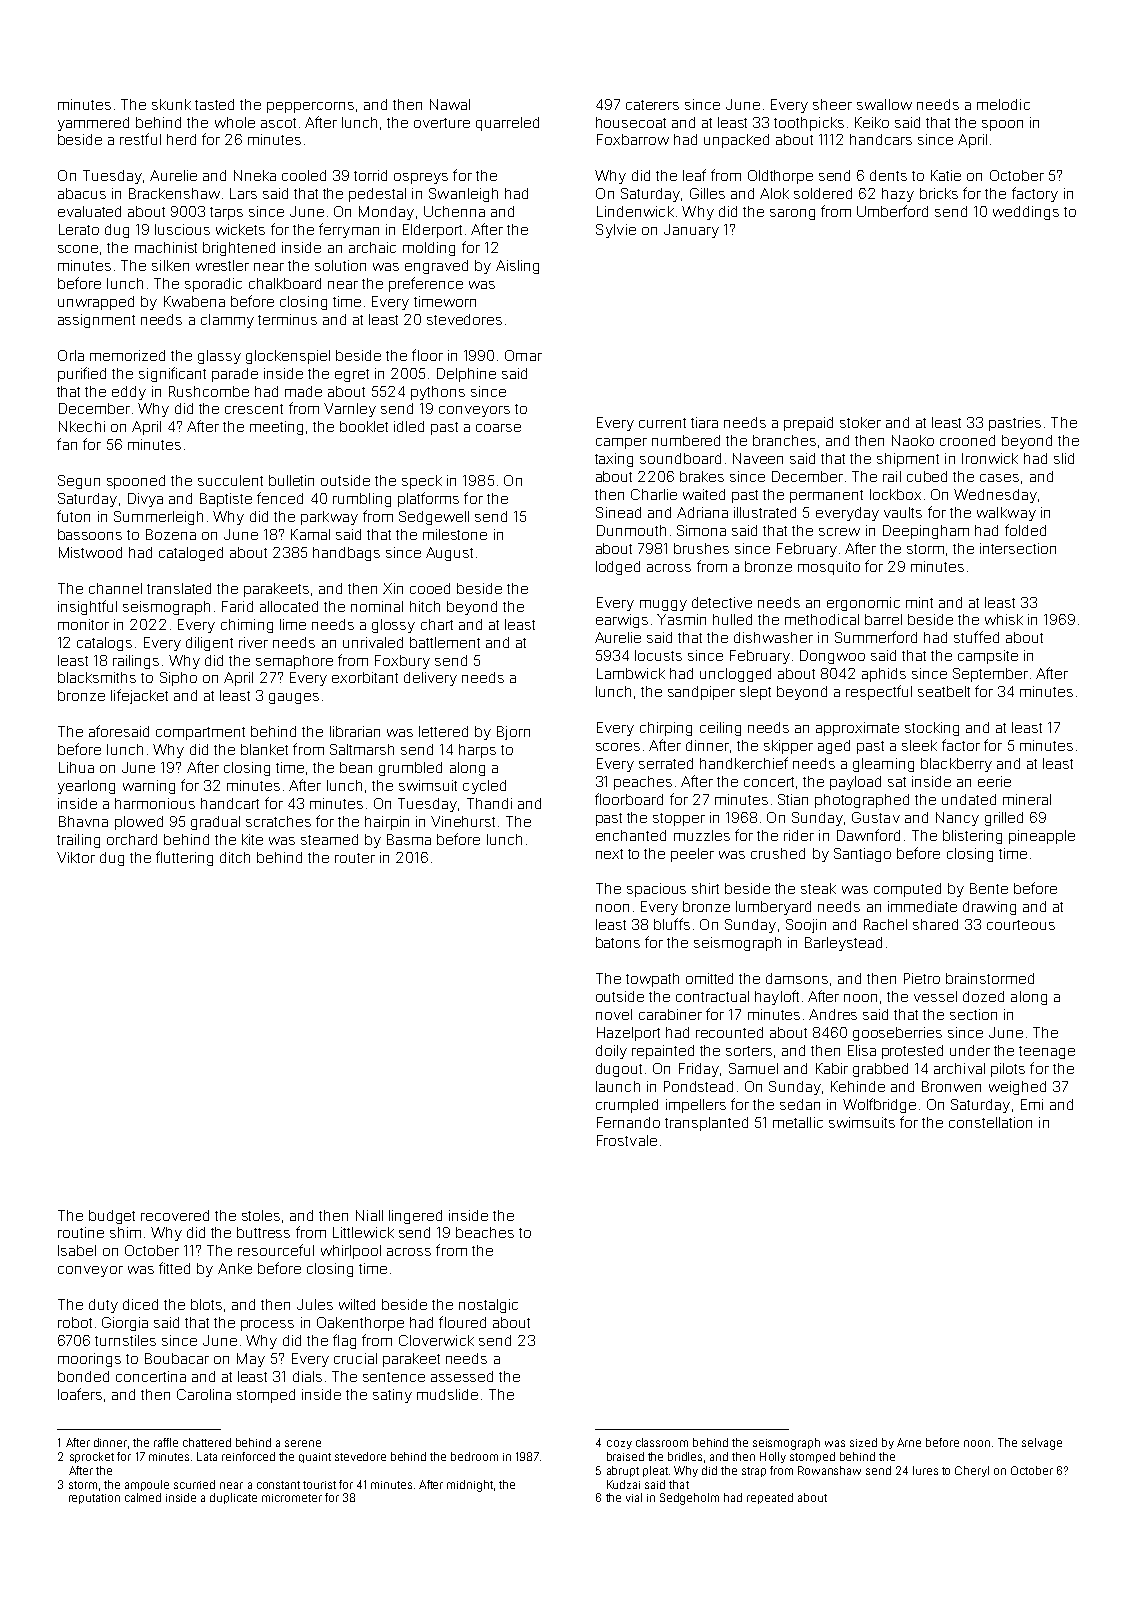 The width and height of the screenshot is (1140, 1613). Describe the element at coordinates (470, 1486) in the screenshot. I see `midnight` at that location.
